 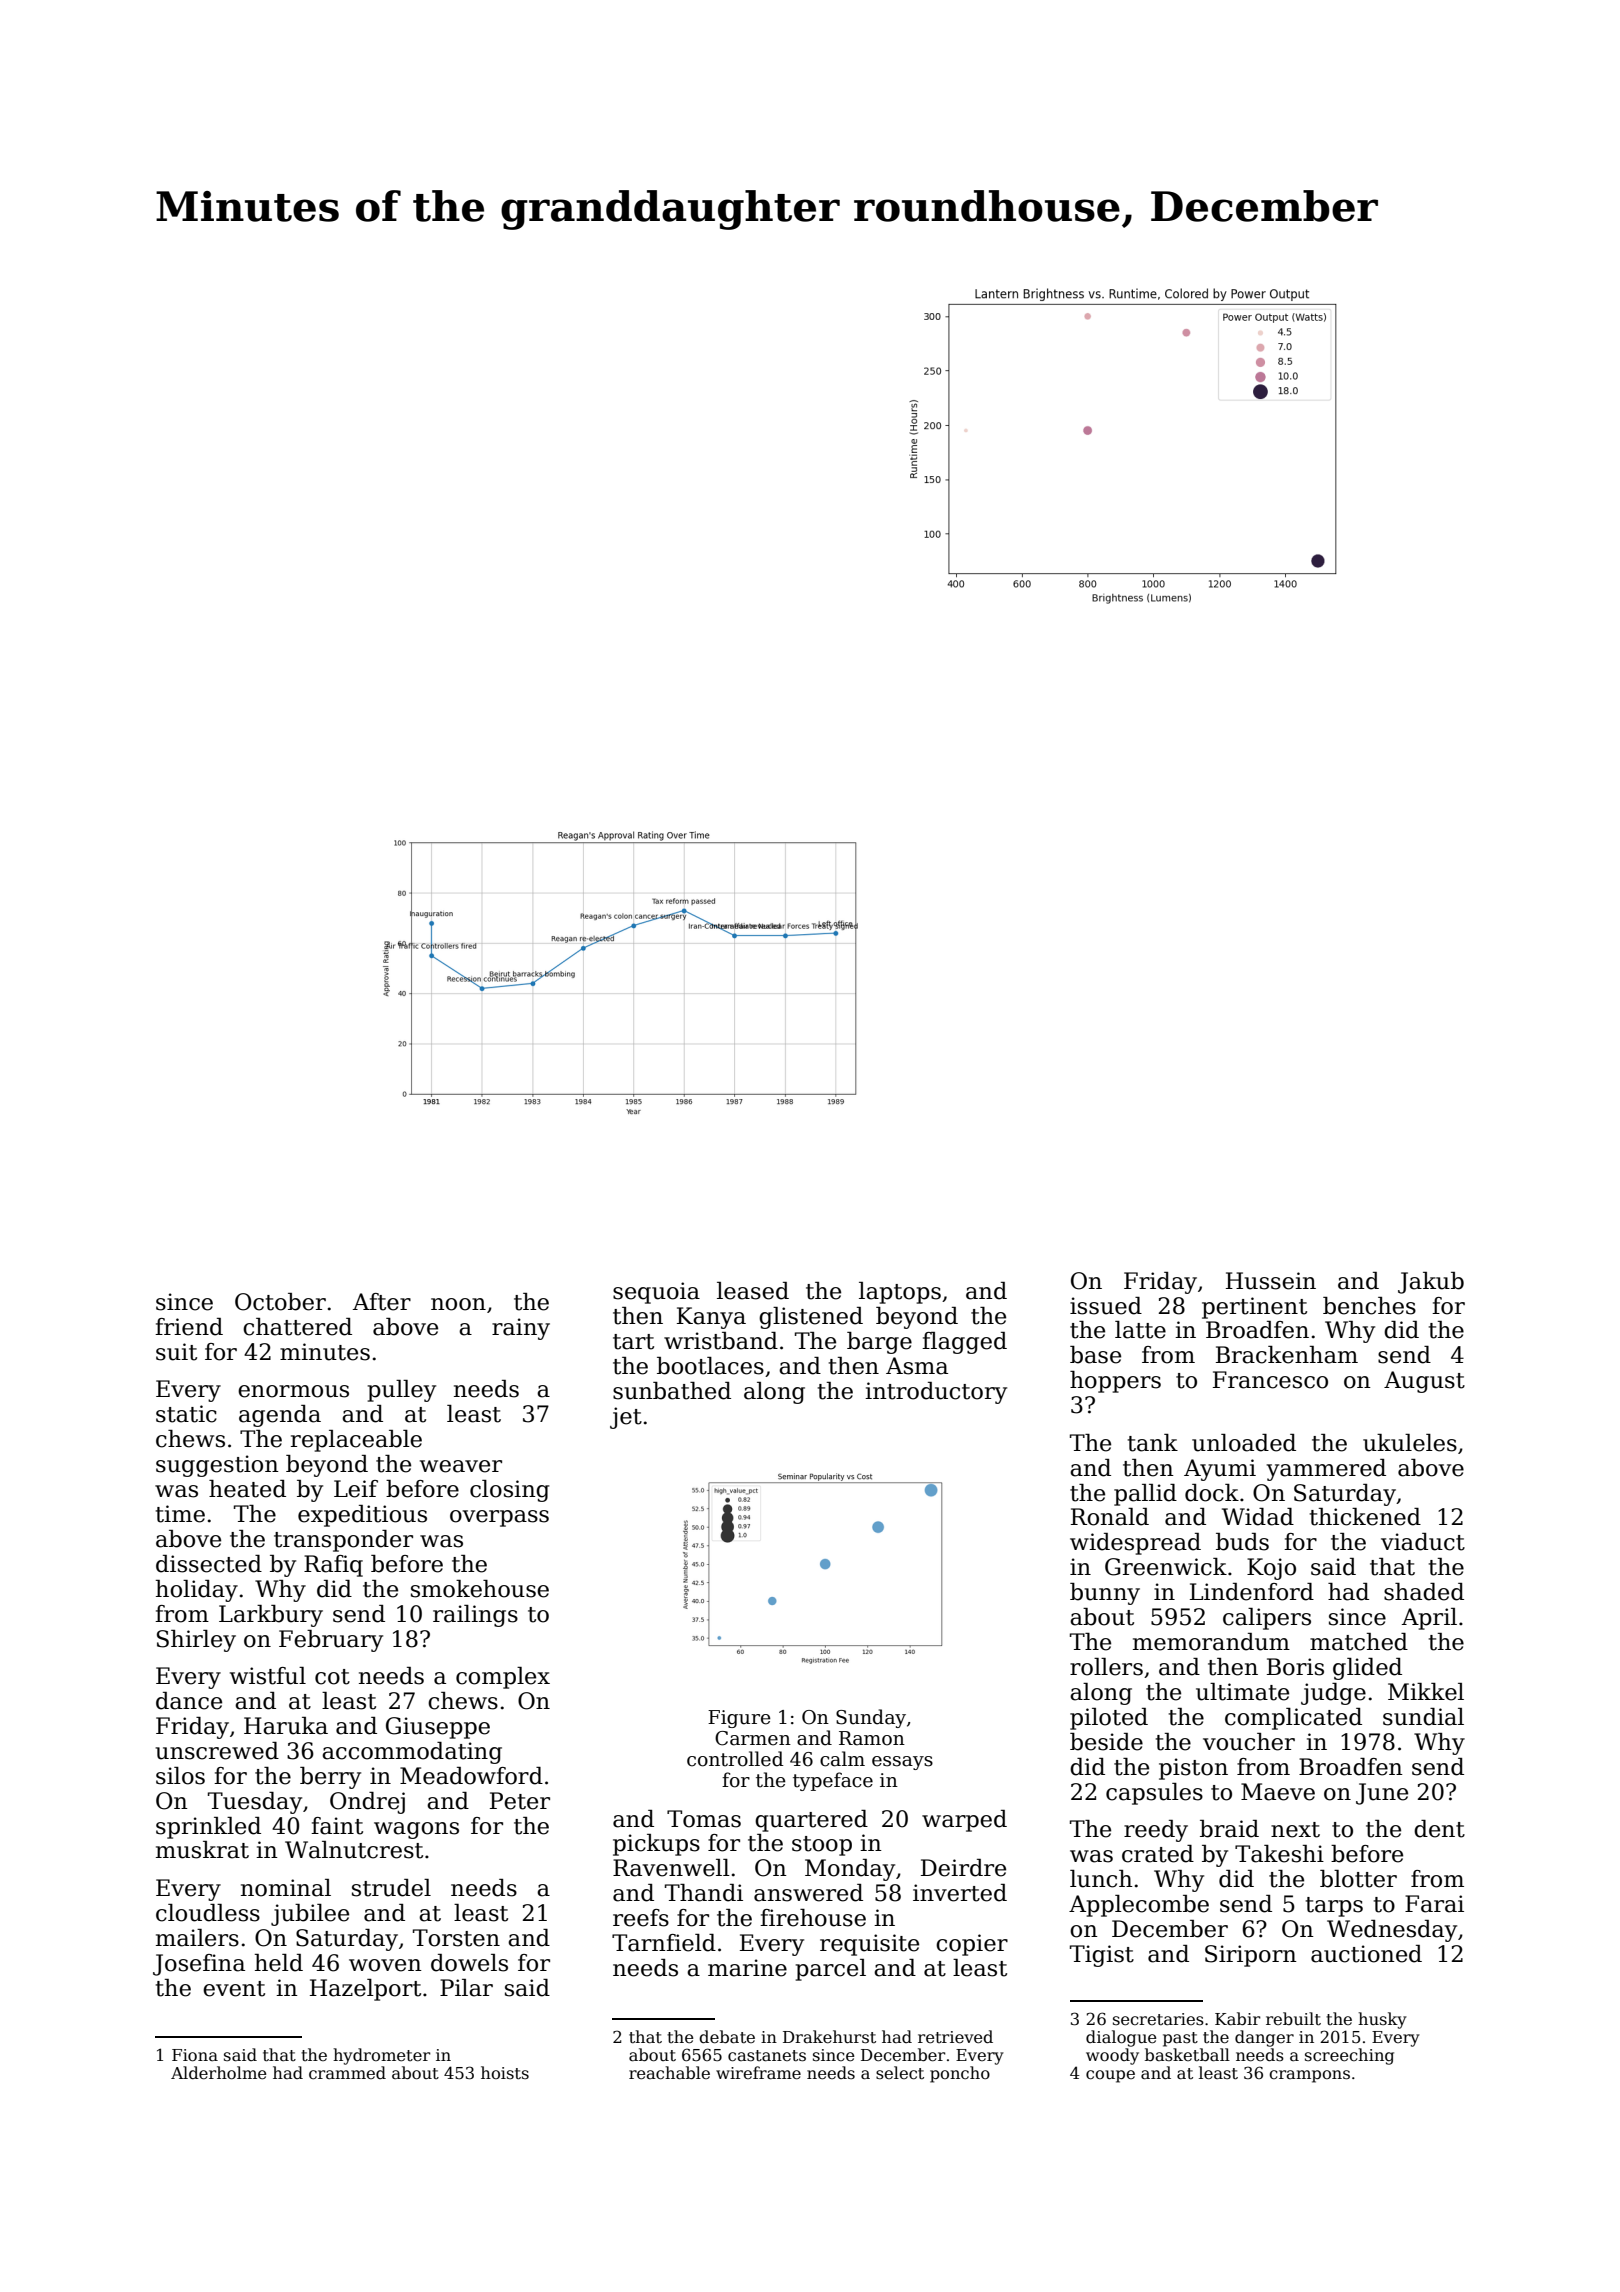 What do you see at coordinates (466, 1988) in the page?
I see `Pilar` at bounding box center [466, 1988].
